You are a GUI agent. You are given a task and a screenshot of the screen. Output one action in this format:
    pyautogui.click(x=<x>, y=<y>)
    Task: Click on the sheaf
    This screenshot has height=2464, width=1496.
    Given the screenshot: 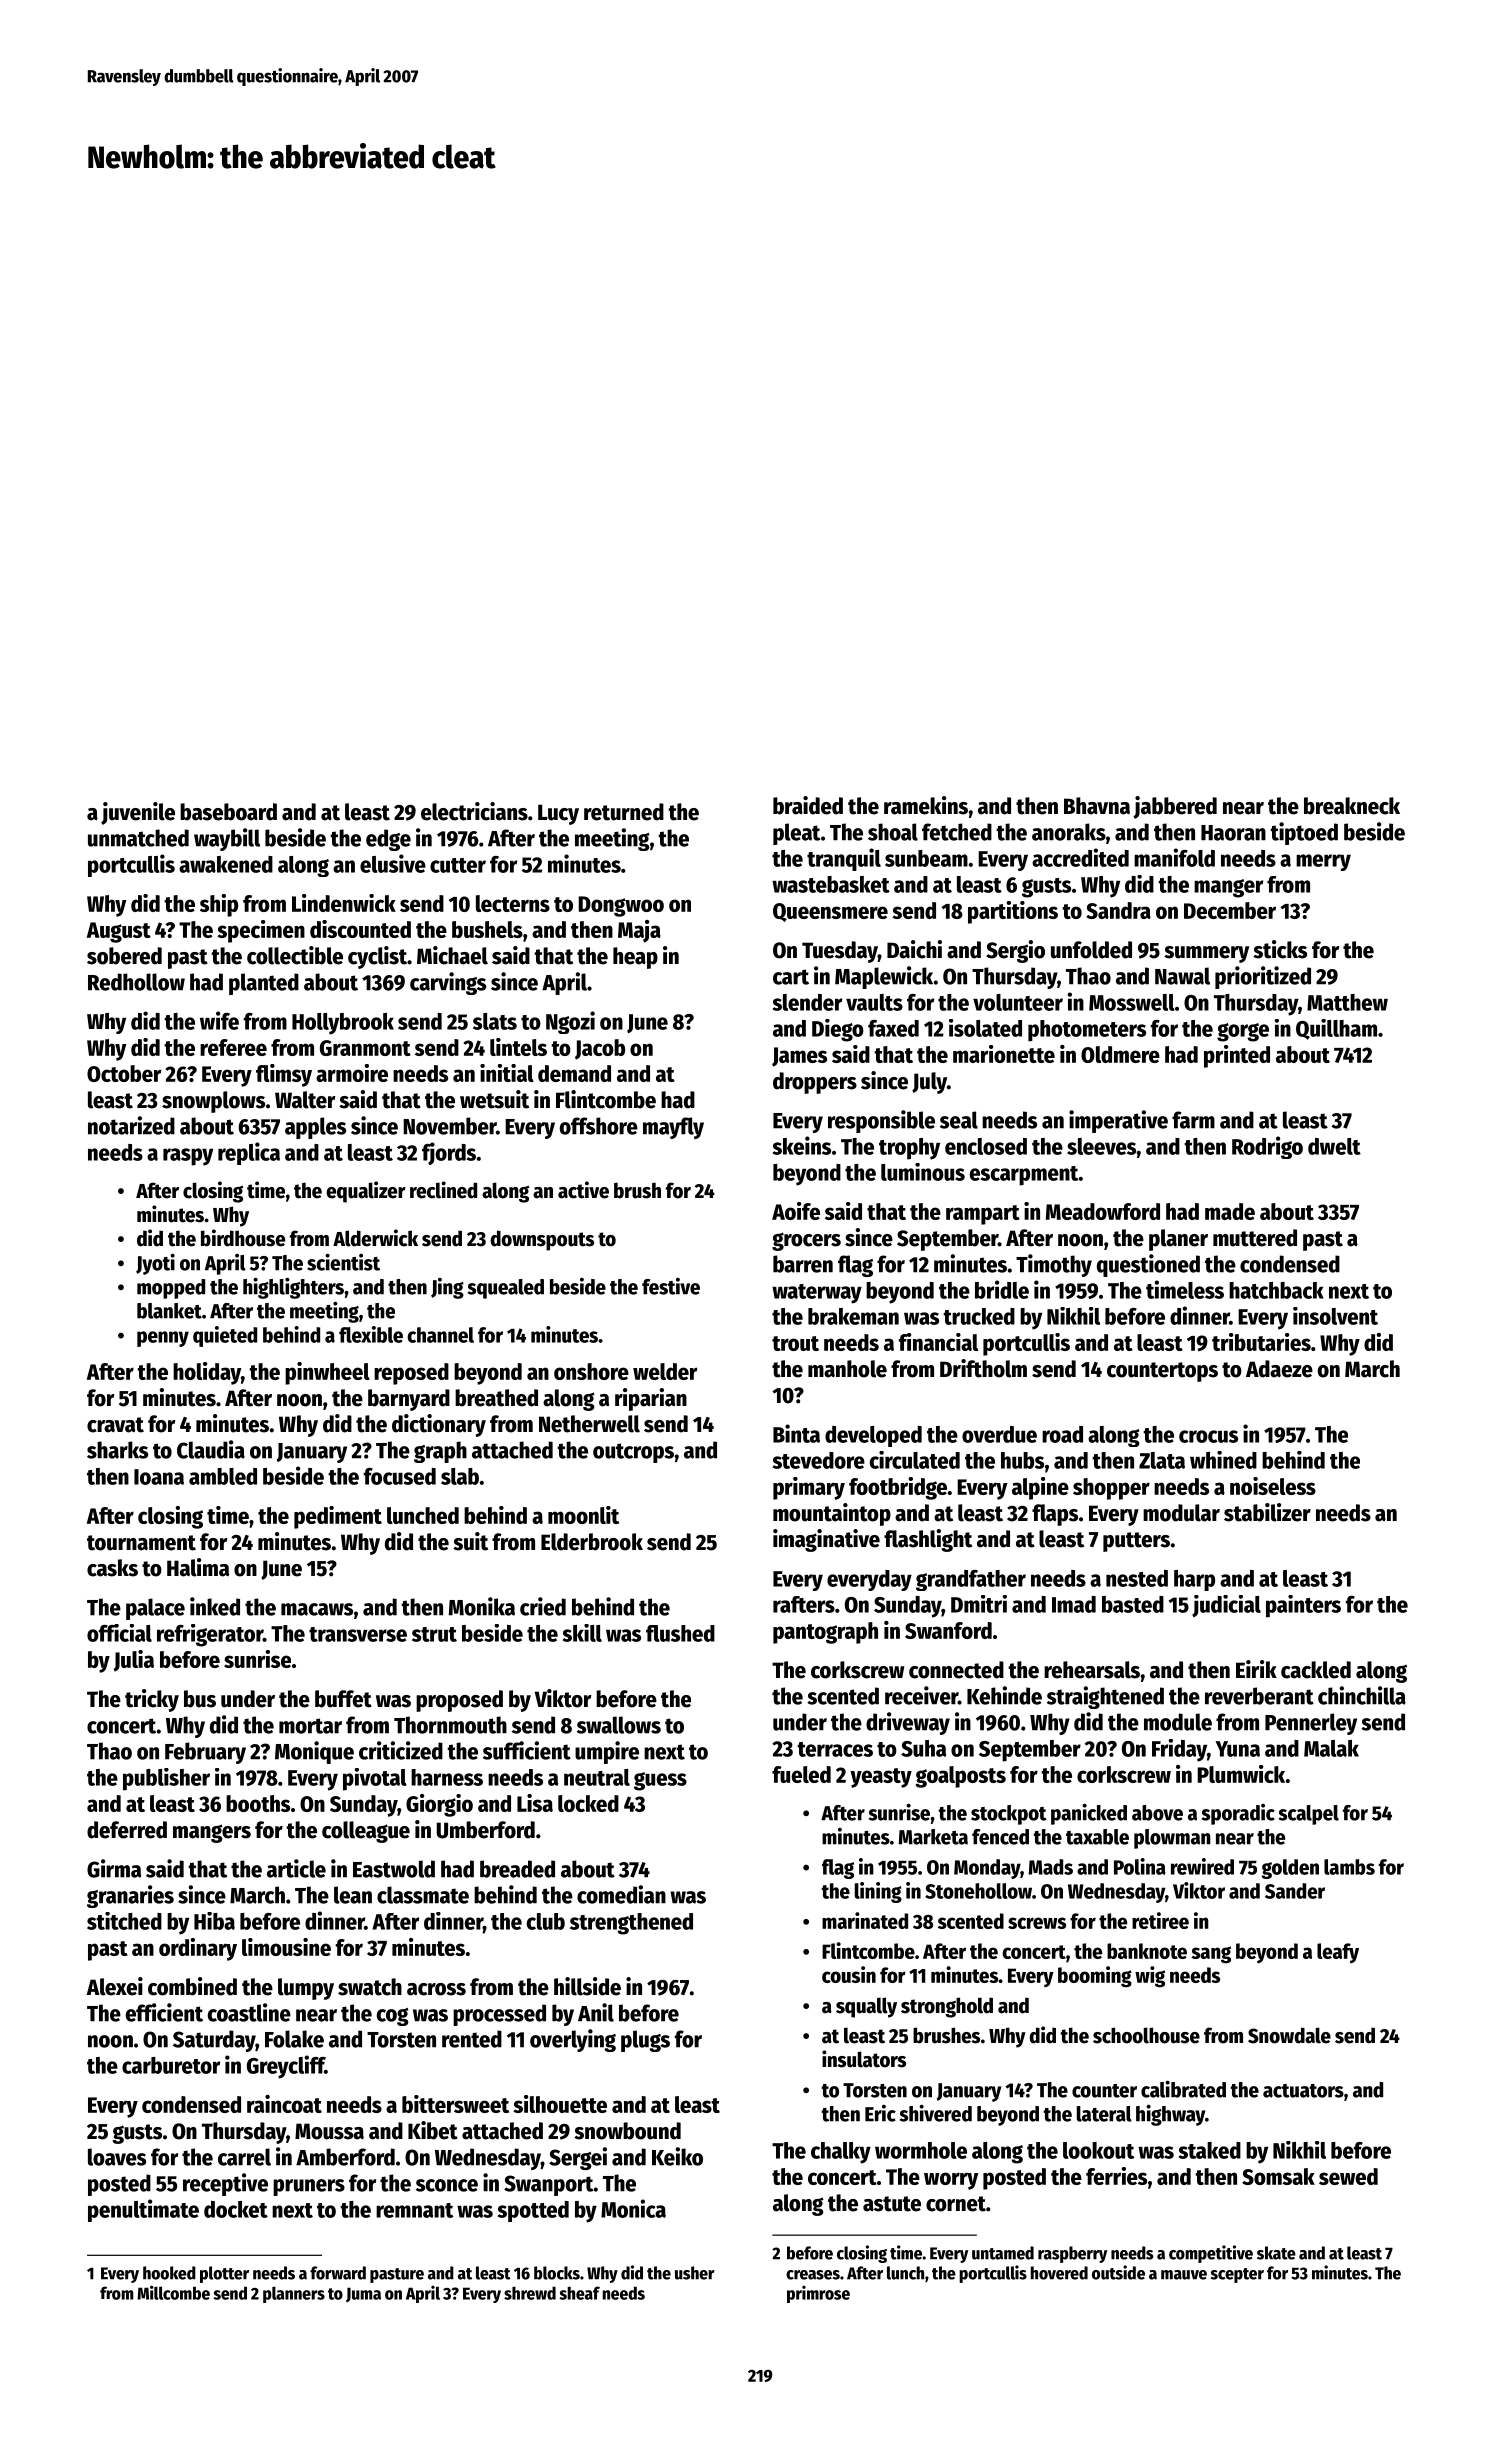 What is the action you would take?
    pyautogui.click(x=579, y=2293)
